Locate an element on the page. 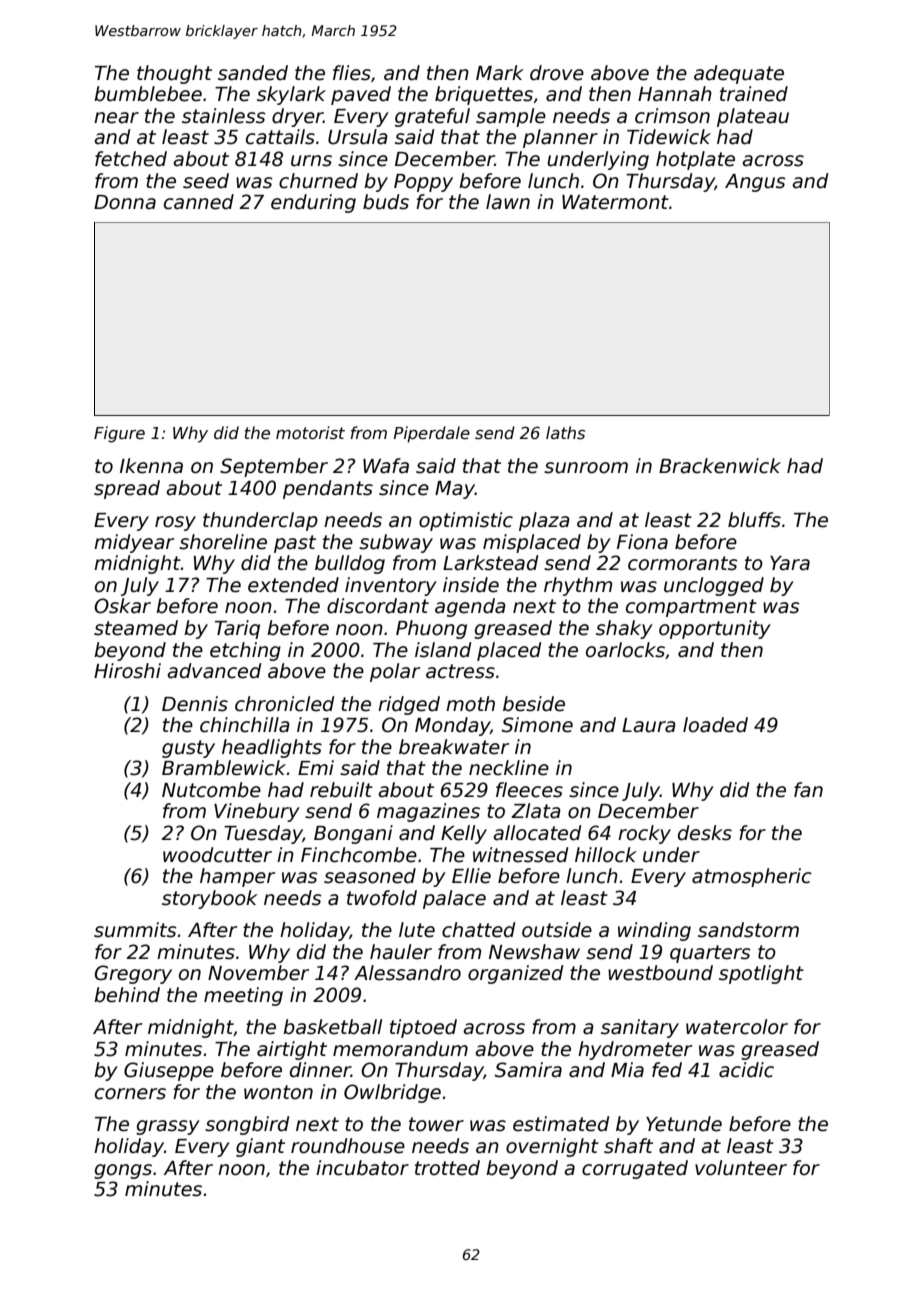  Donna is located at coordinates (125, 202).
